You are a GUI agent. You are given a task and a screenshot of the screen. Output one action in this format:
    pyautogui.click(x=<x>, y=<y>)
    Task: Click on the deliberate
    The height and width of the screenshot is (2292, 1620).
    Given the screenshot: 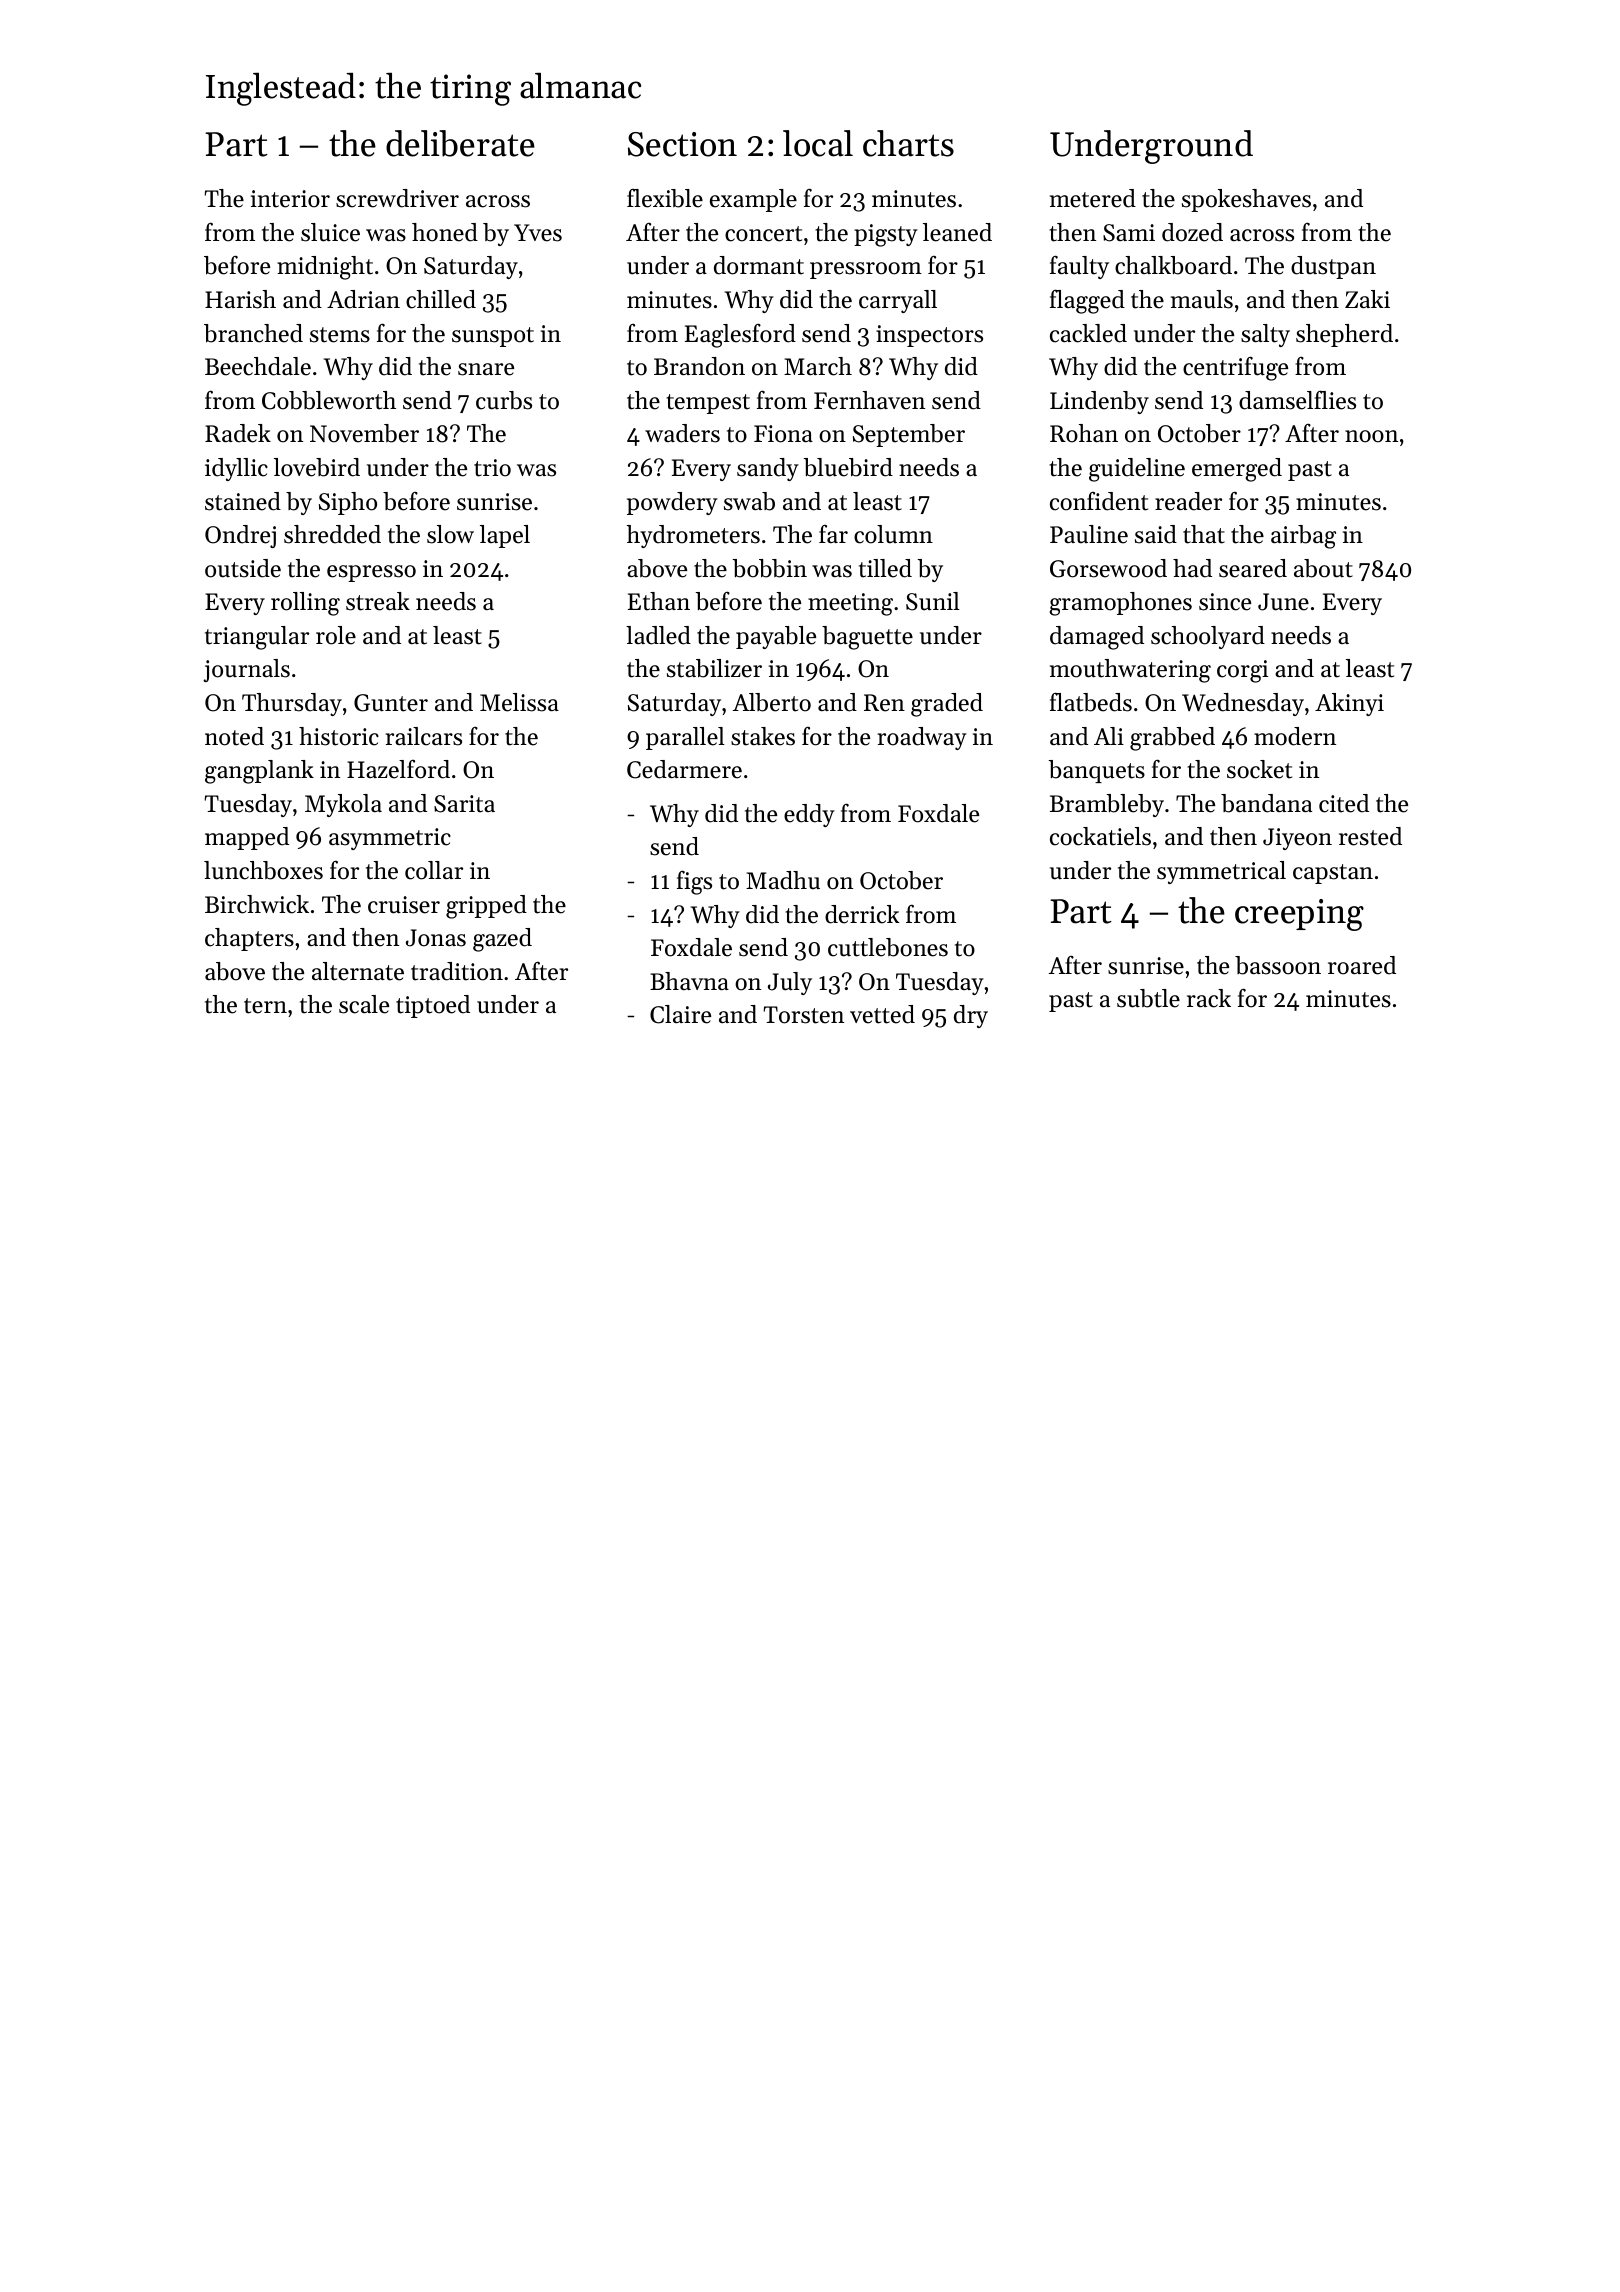 What is the action you would take?
    pyautogui.click(x=460, y=143)
